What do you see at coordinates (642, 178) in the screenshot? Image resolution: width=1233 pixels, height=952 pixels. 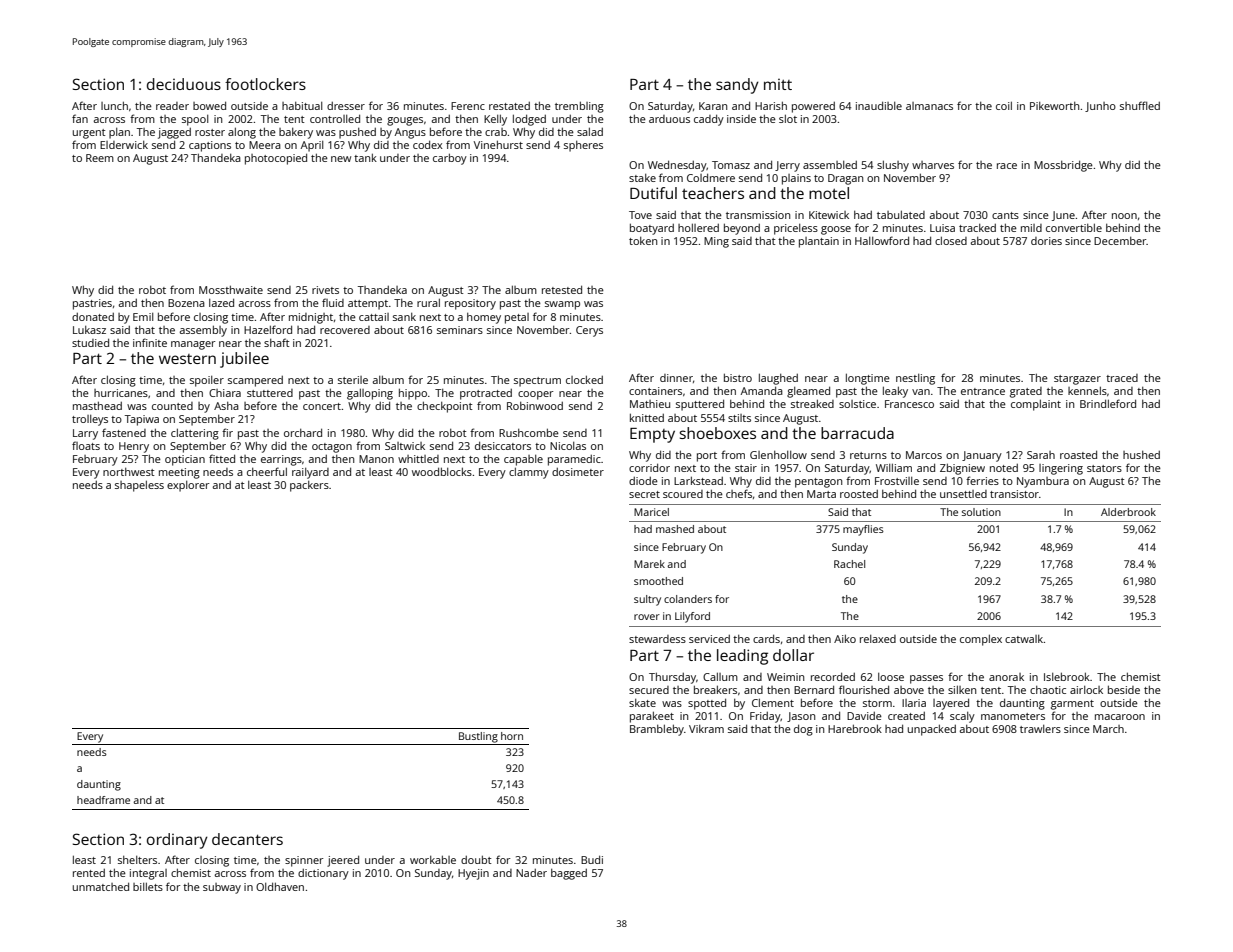 I see `stake` at bounding box center [642, 178].
